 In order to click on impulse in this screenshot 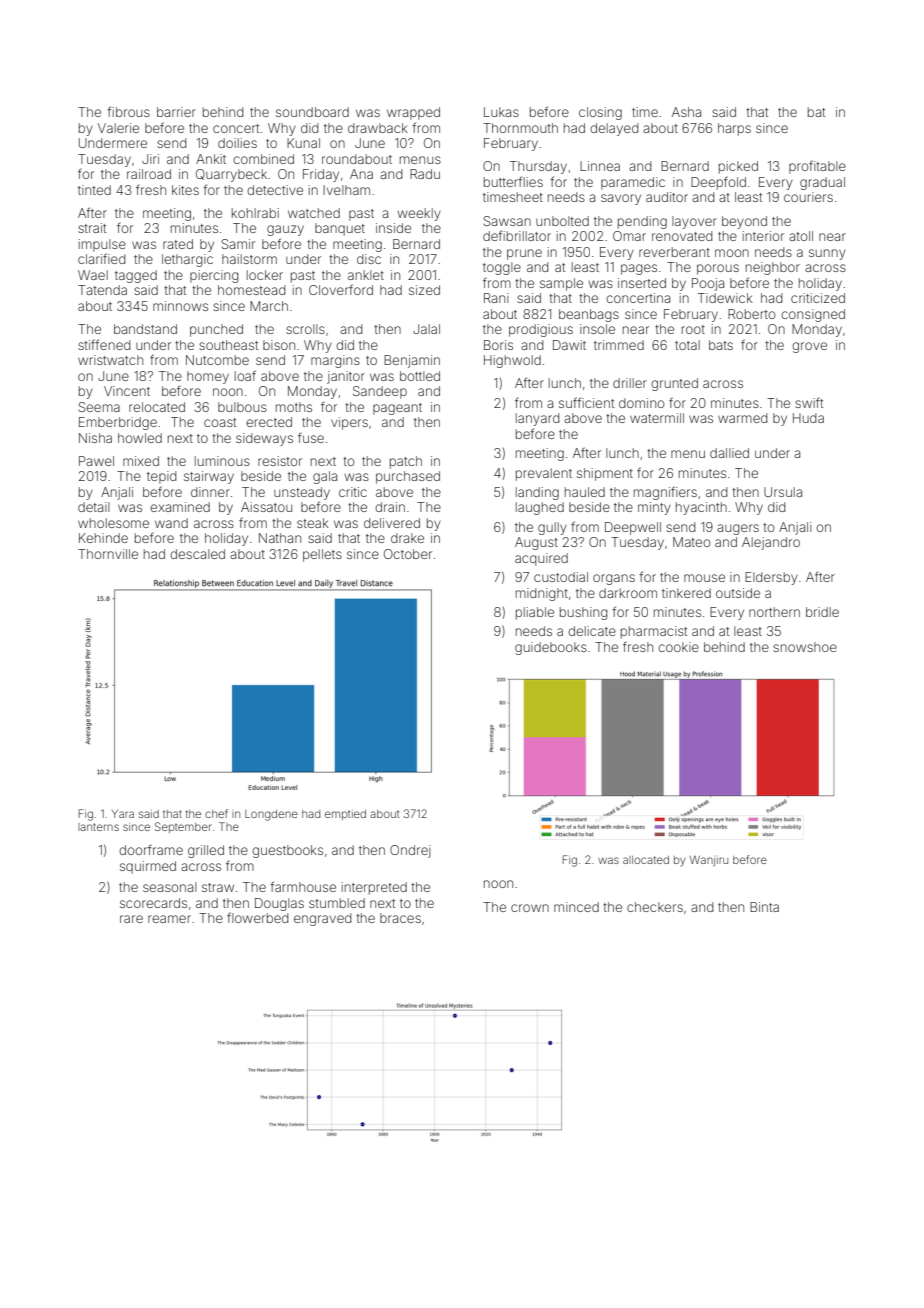, I will do `click(102, 245)`.
